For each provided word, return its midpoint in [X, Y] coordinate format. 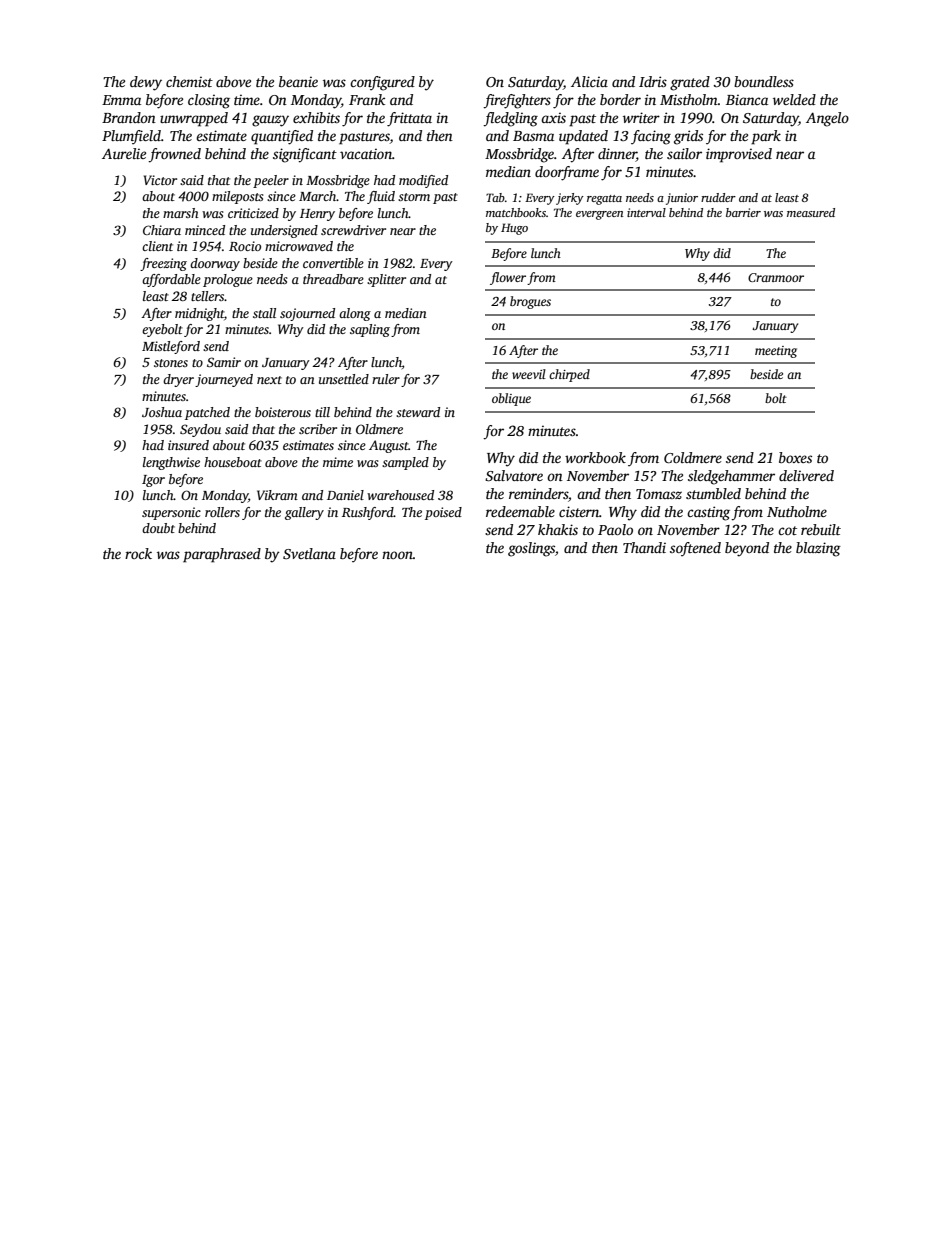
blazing [818, 549]
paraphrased [222, 555]
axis [553, 117]
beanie [298, 81]
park [766, 137]
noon [397, 555]
